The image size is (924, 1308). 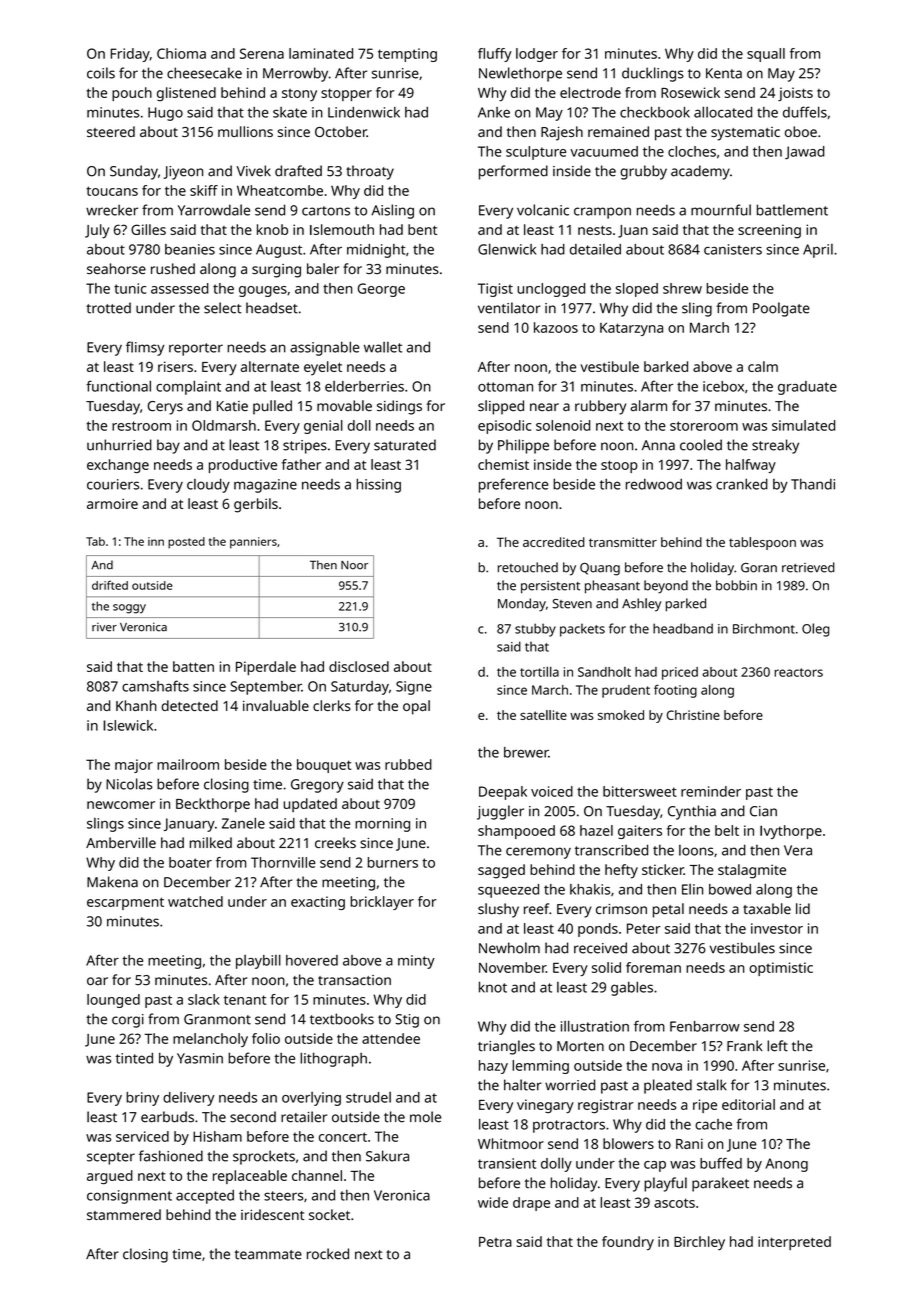 What do you see at coordinates (653, 967) in the screenshot?
I see `foreman` at bounding box center [653, 967].
